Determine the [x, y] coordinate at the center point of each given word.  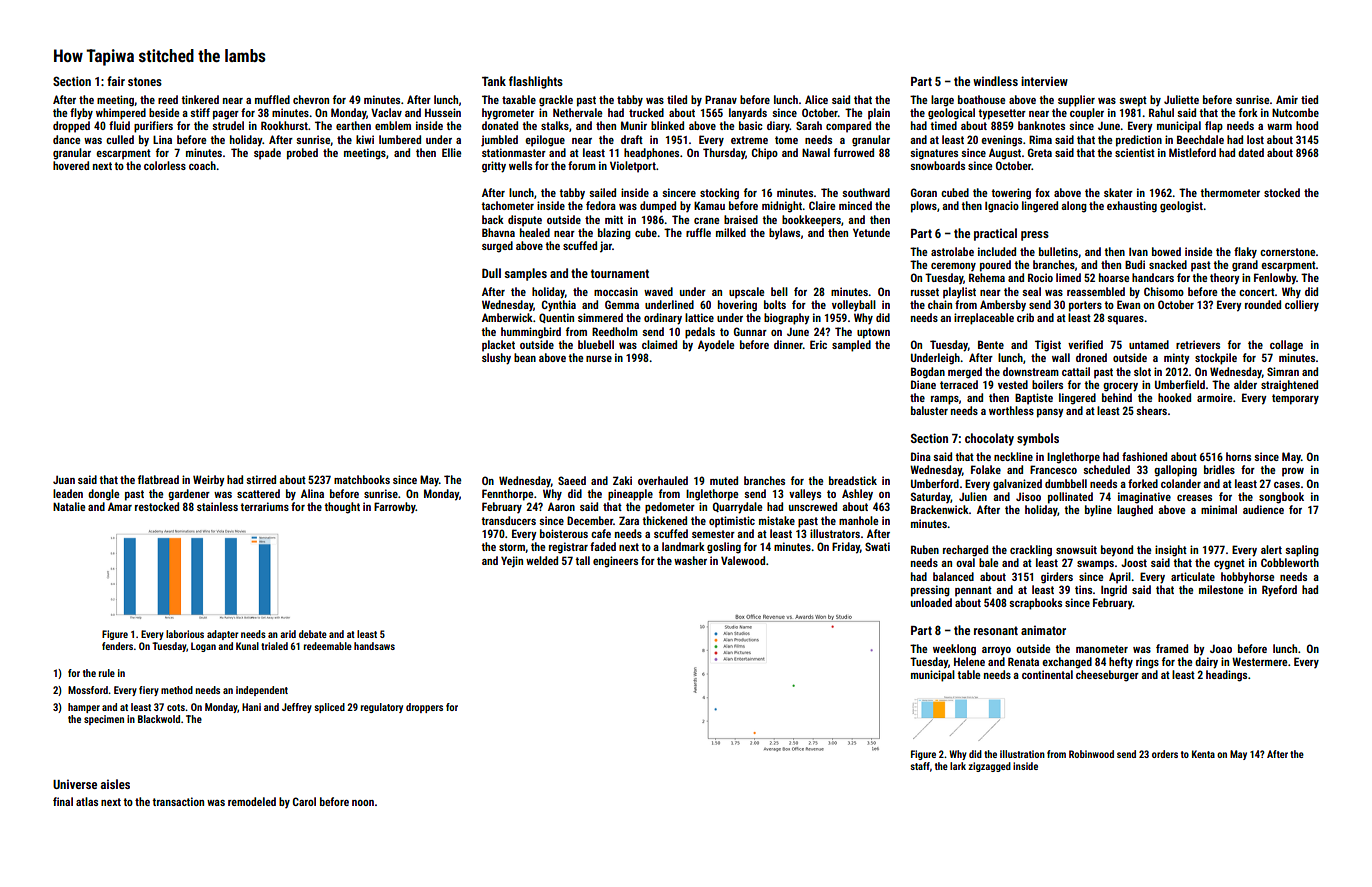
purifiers [153, 127]
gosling [724, 548]
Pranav [721, 99]
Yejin [512, 562]
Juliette [1181, 99]
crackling [1031, 551]
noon [363, 803]
